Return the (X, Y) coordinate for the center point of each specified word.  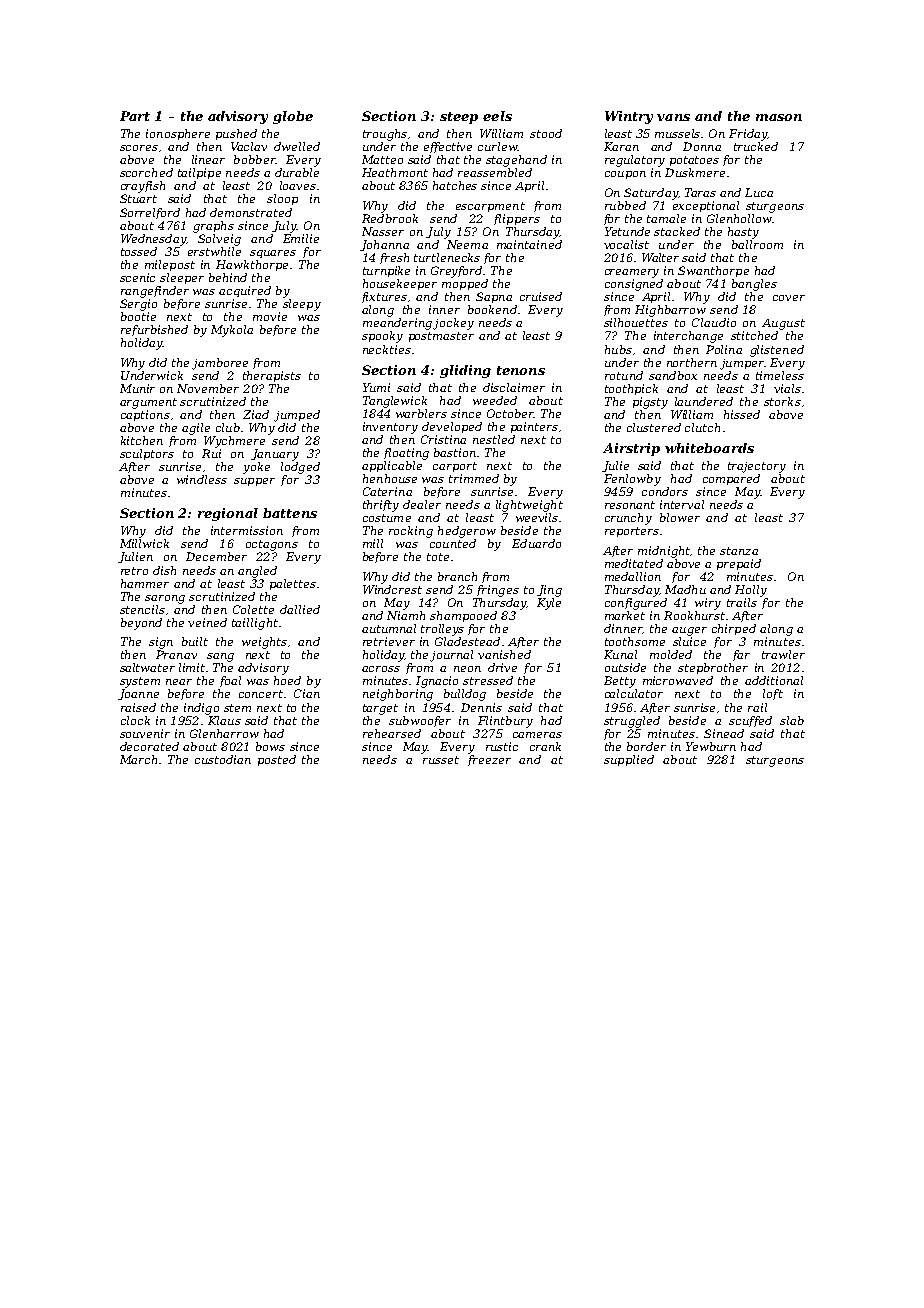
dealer (422, 504)
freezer (489, 760)
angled (257, 572)
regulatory (635, 161)
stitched (754, 335)
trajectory (757, 467)
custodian (223, 759)
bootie (138, 316)
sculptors (147, 454)
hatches (455, 185)
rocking (411, 532)
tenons (521, 370)
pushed (236, 134)
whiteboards (709, 448)
